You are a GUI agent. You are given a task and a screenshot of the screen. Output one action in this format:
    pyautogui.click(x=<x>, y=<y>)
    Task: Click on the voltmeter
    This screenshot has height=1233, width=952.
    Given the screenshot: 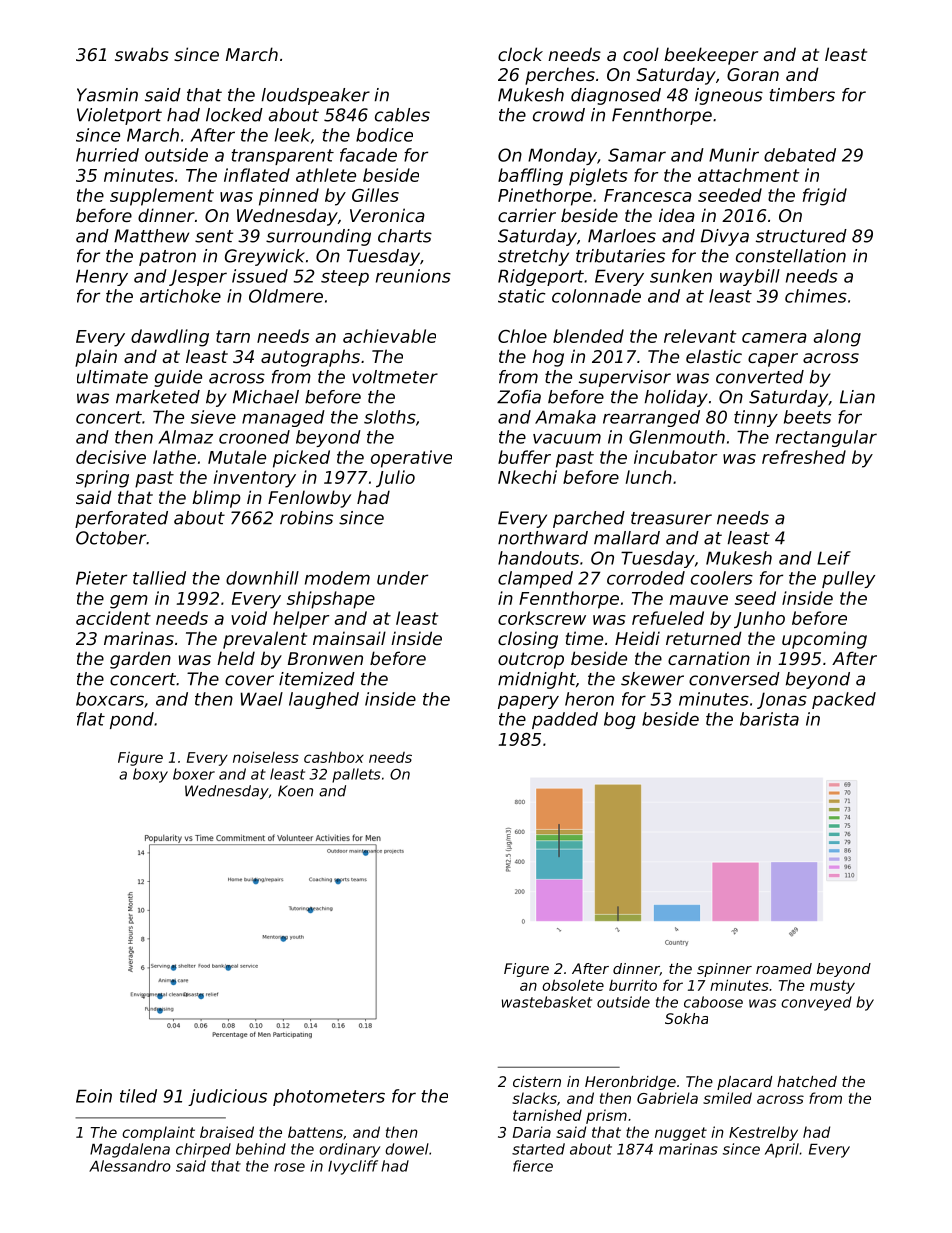 What is the action you would take?
    pyautogui.click(x=395, y=377)
